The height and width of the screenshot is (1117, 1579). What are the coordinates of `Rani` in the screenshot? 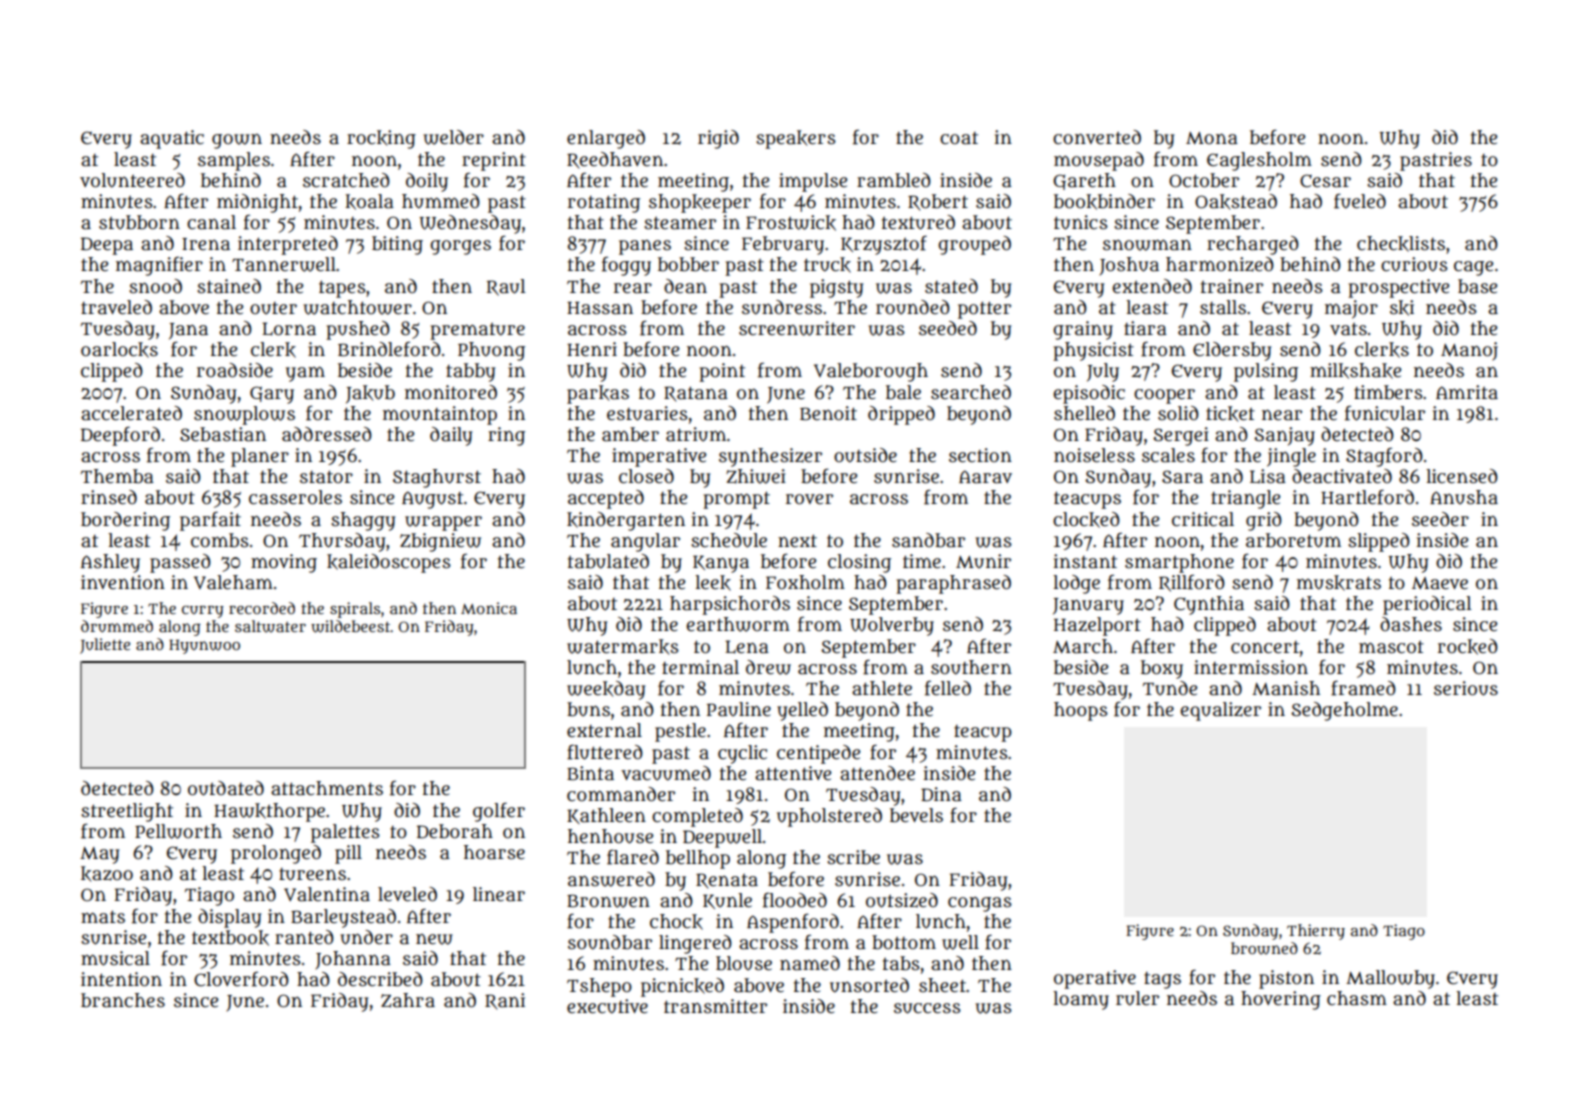 It's located at (505, 1001).
